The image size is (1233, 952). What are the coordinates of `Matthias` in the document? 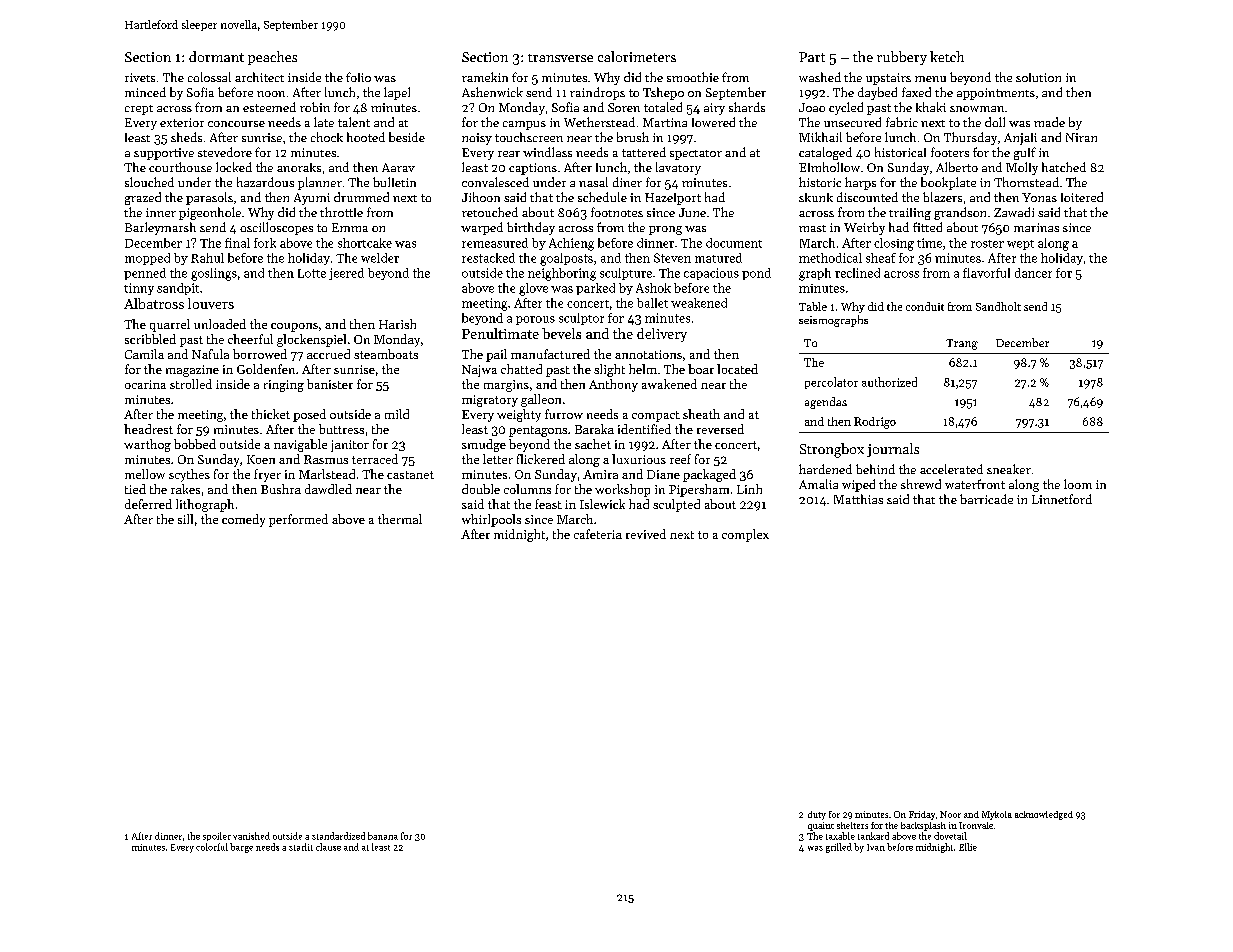 It's located at (858, 499).
